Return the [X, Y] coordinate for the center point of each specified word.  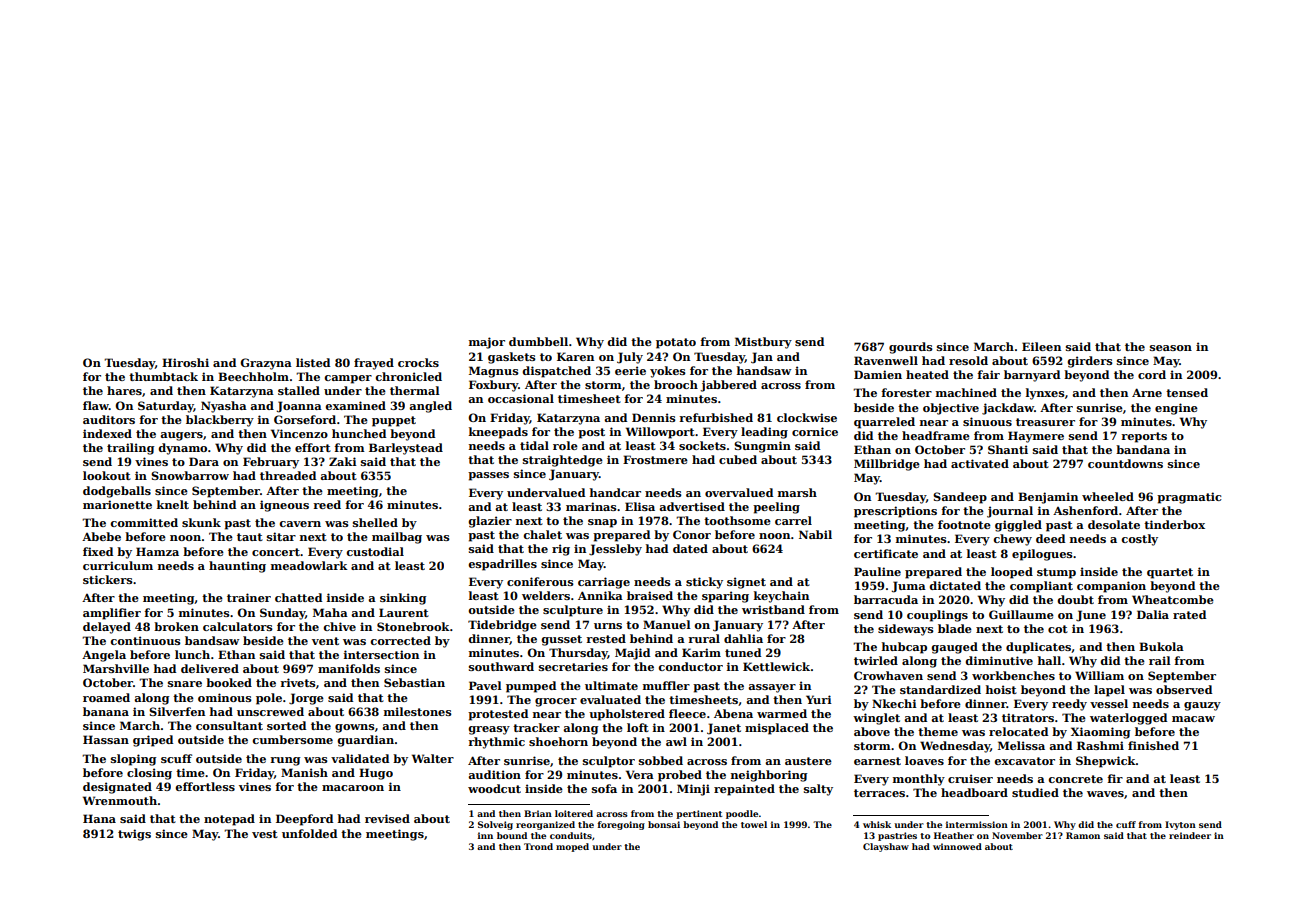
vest [265, 834]
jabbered [729, 386]
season [1171, 348]
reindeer [1190, 835]
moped [572, 847]
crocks [418, 362]
